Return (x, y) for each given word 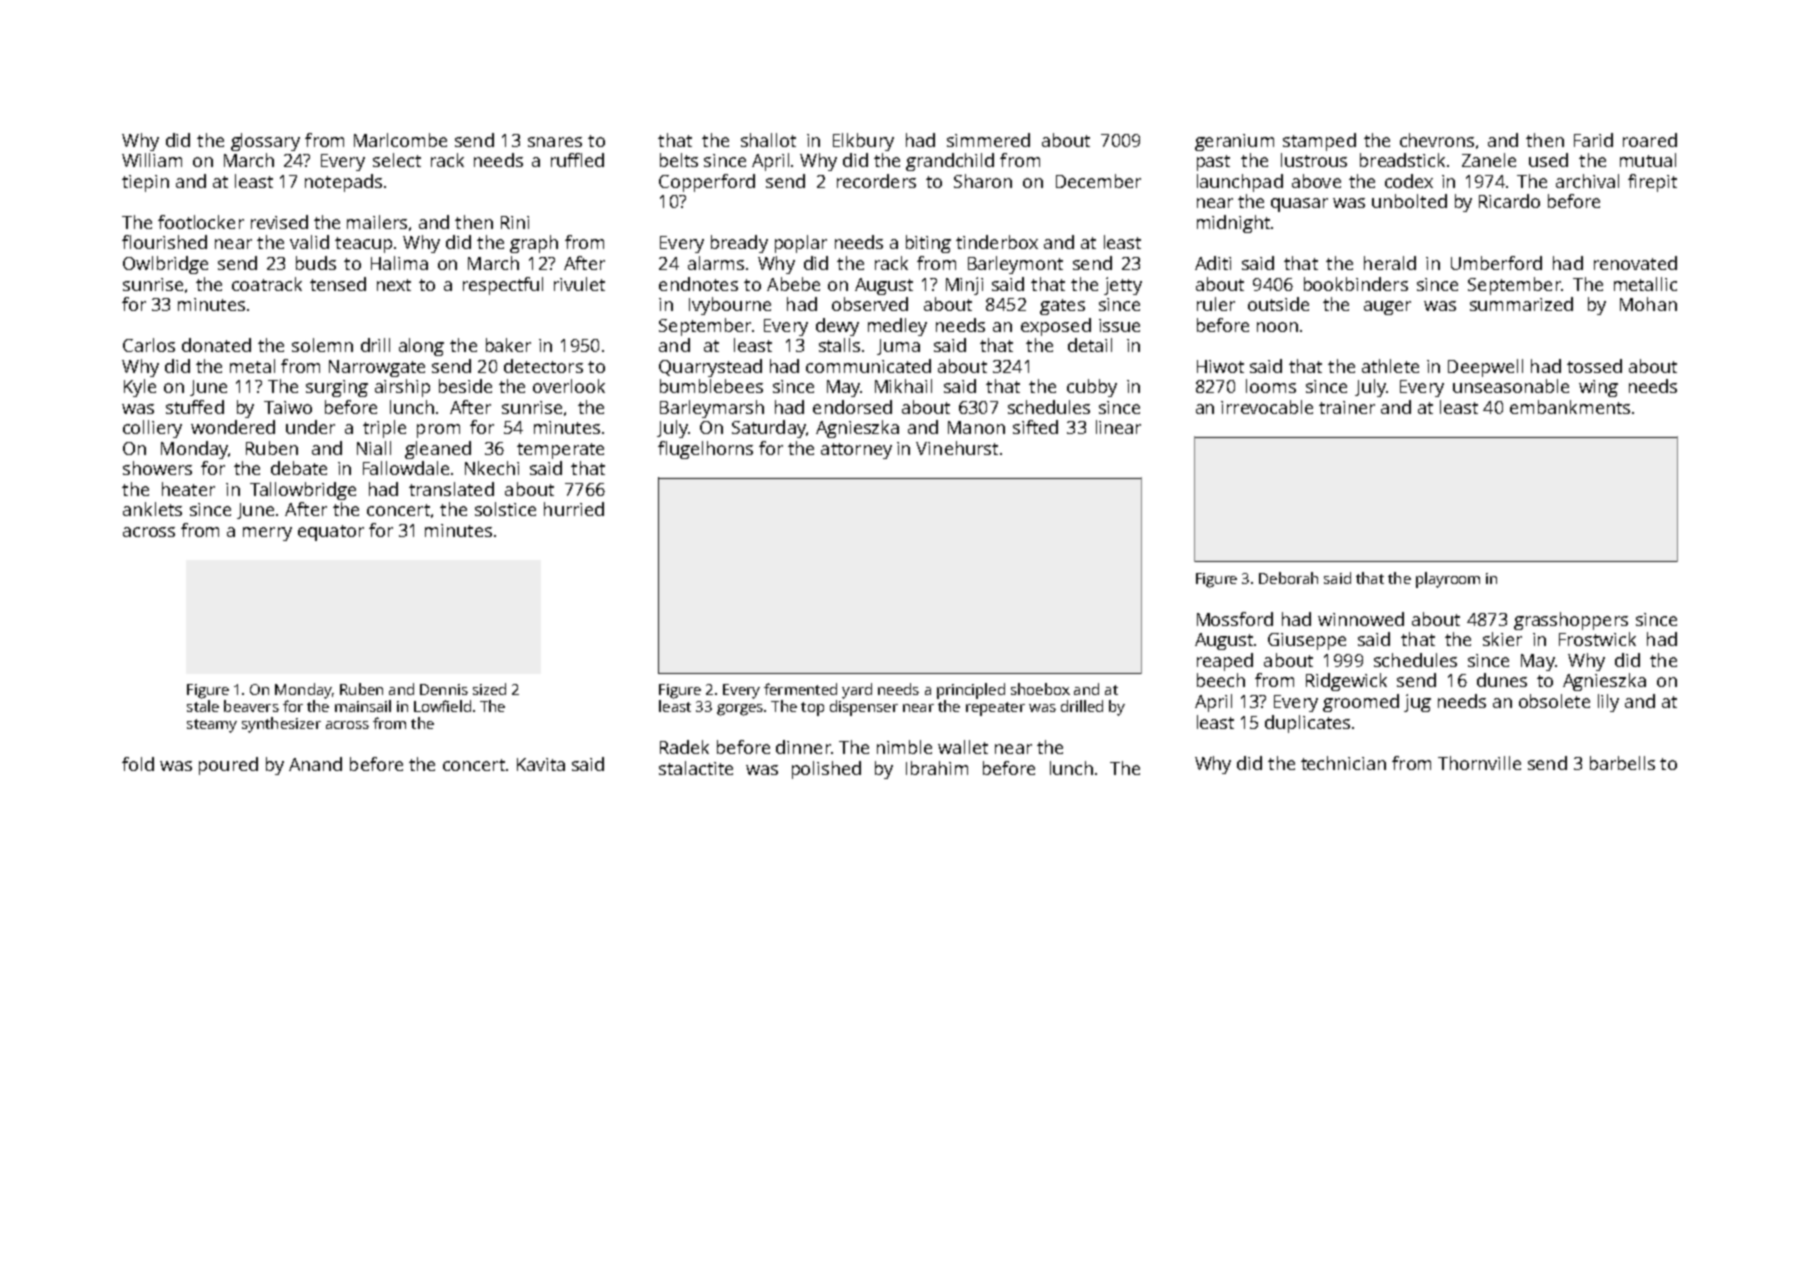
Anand (315, 764)
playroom (1448, 580)
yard (857, 691)
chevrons (1437, 140)
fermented (800, 689)
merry (267, 534)
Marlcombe (400, 140)
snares (555, 142)
